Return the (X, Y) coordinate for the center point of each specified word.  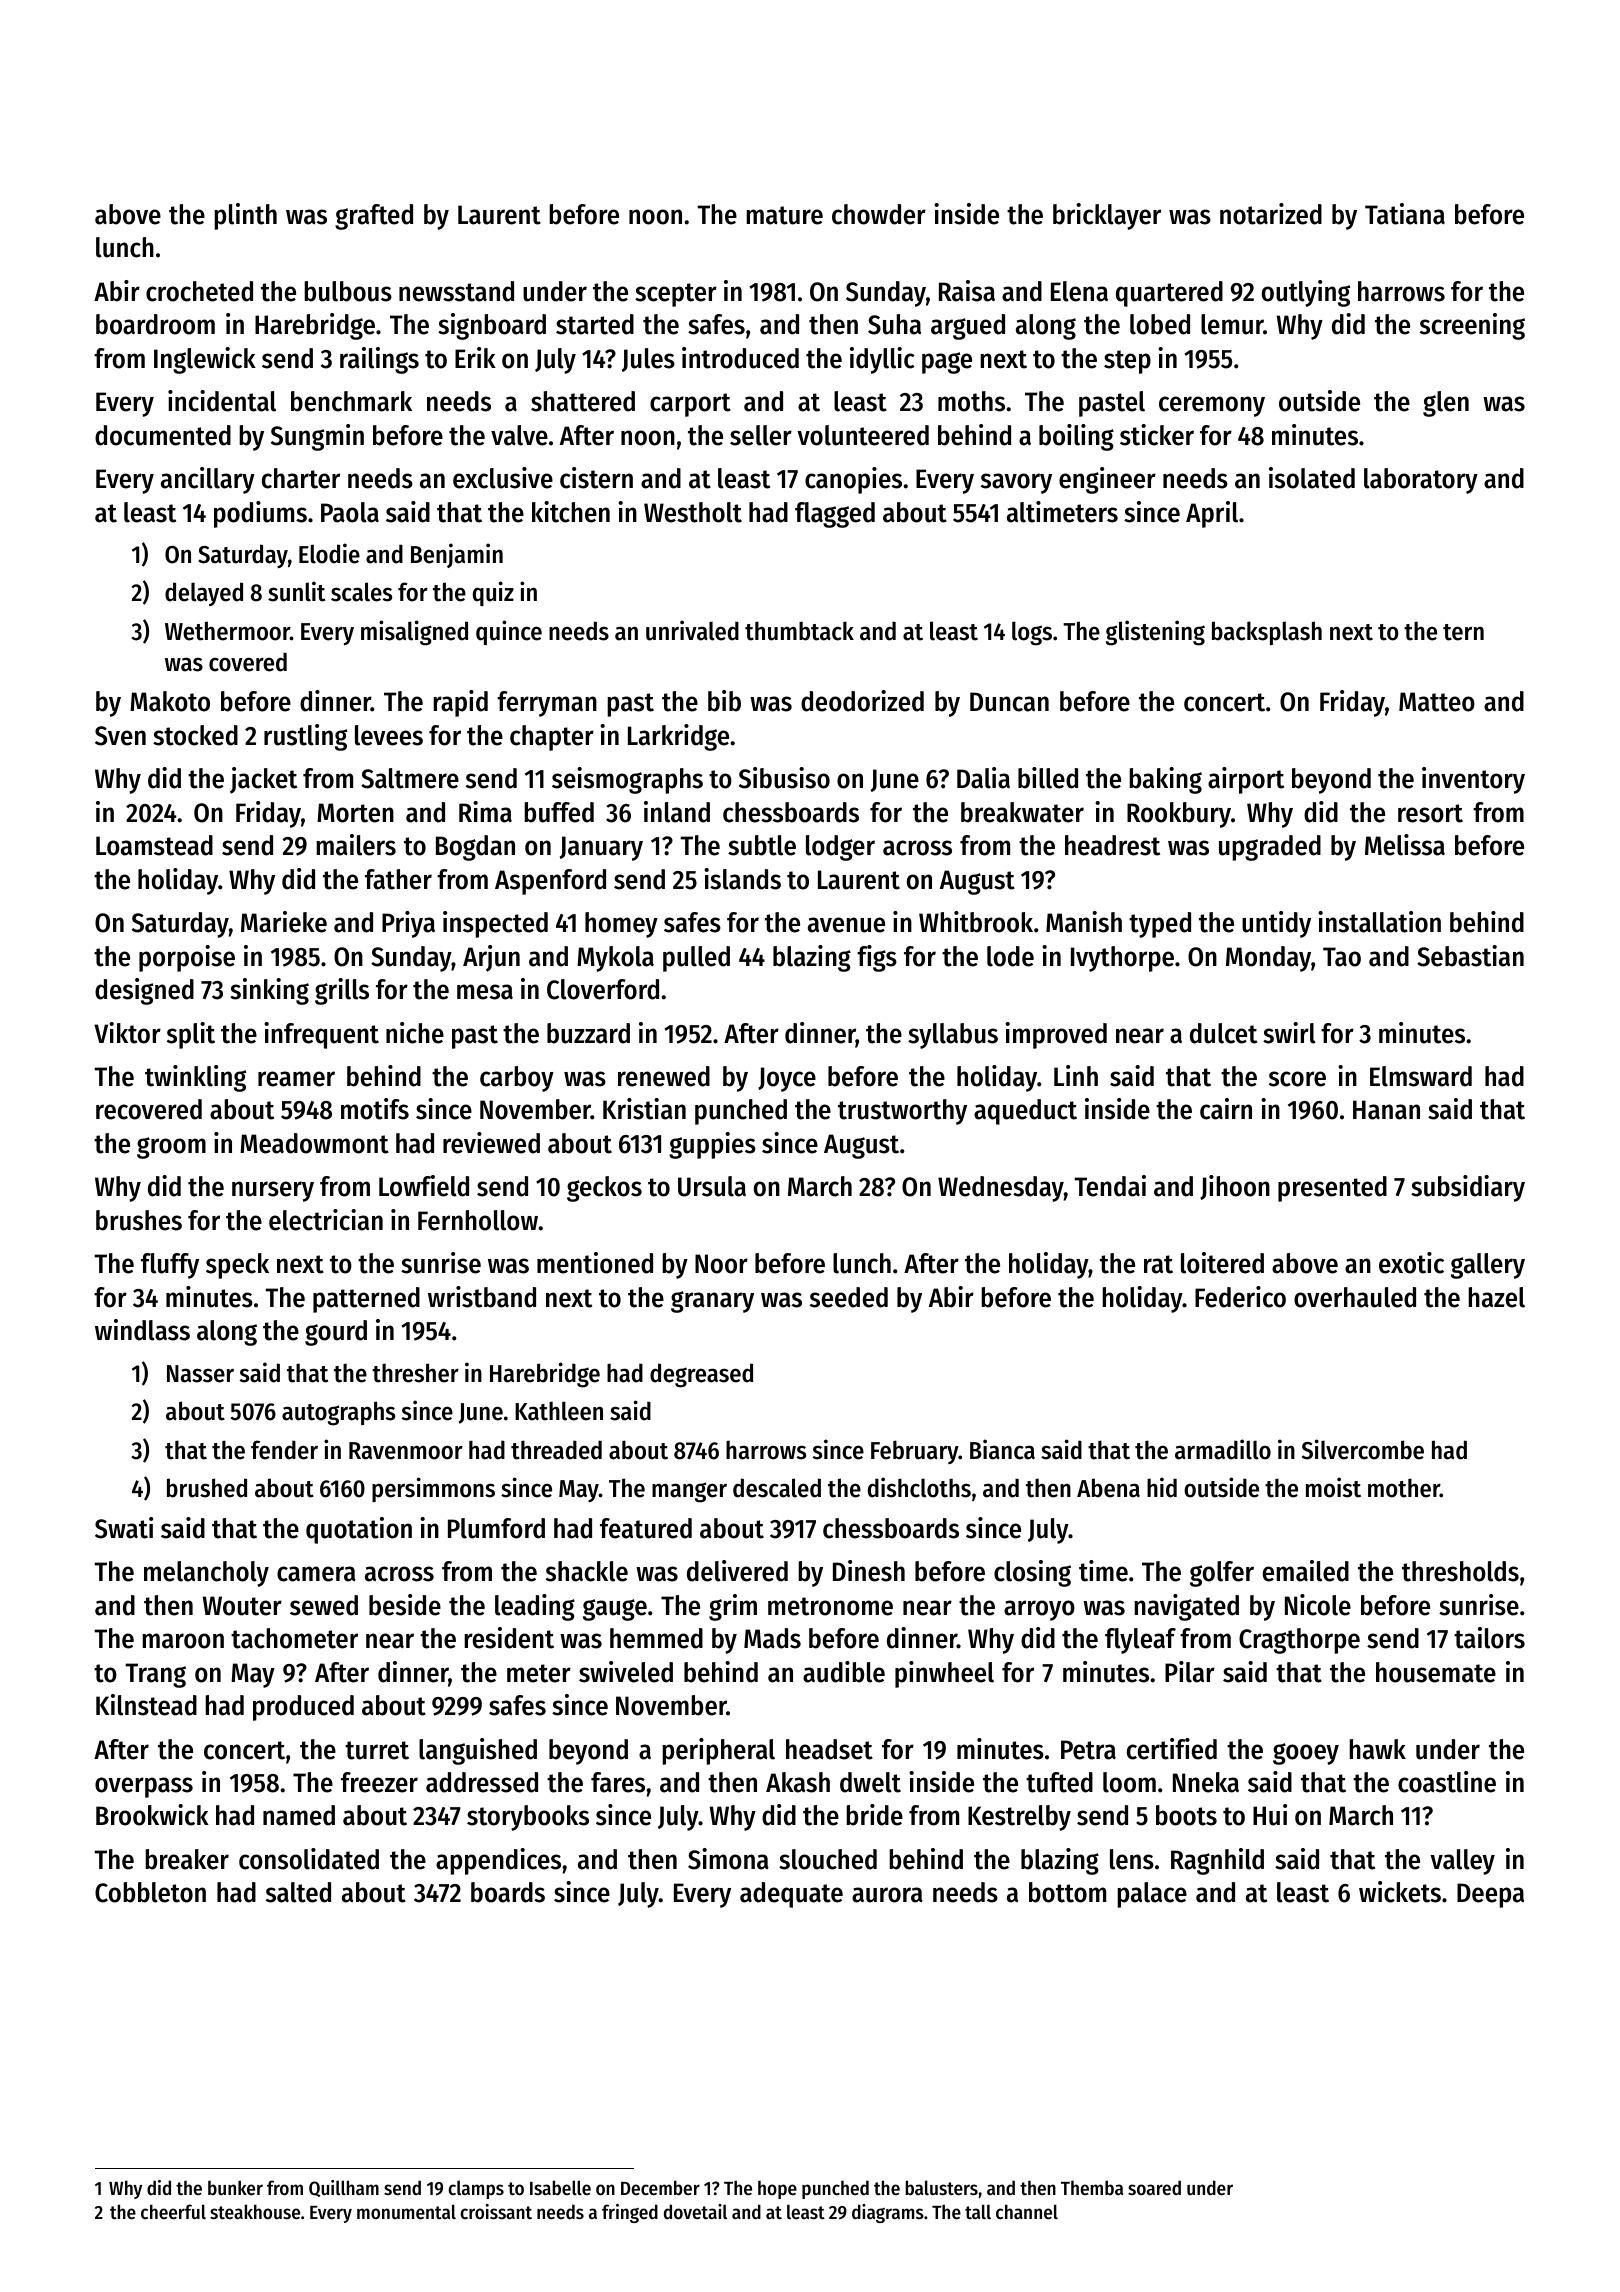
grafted (374, 217)
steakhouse (255, 2212)
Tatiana (1405, 214)
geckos (604, 1189)
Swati (124, 1528)
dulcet (1223, 1033)
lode (1010, 956)
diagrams (888, 2213)
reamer (296, 1079)
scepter (676, 295)
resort (1430, 813)
